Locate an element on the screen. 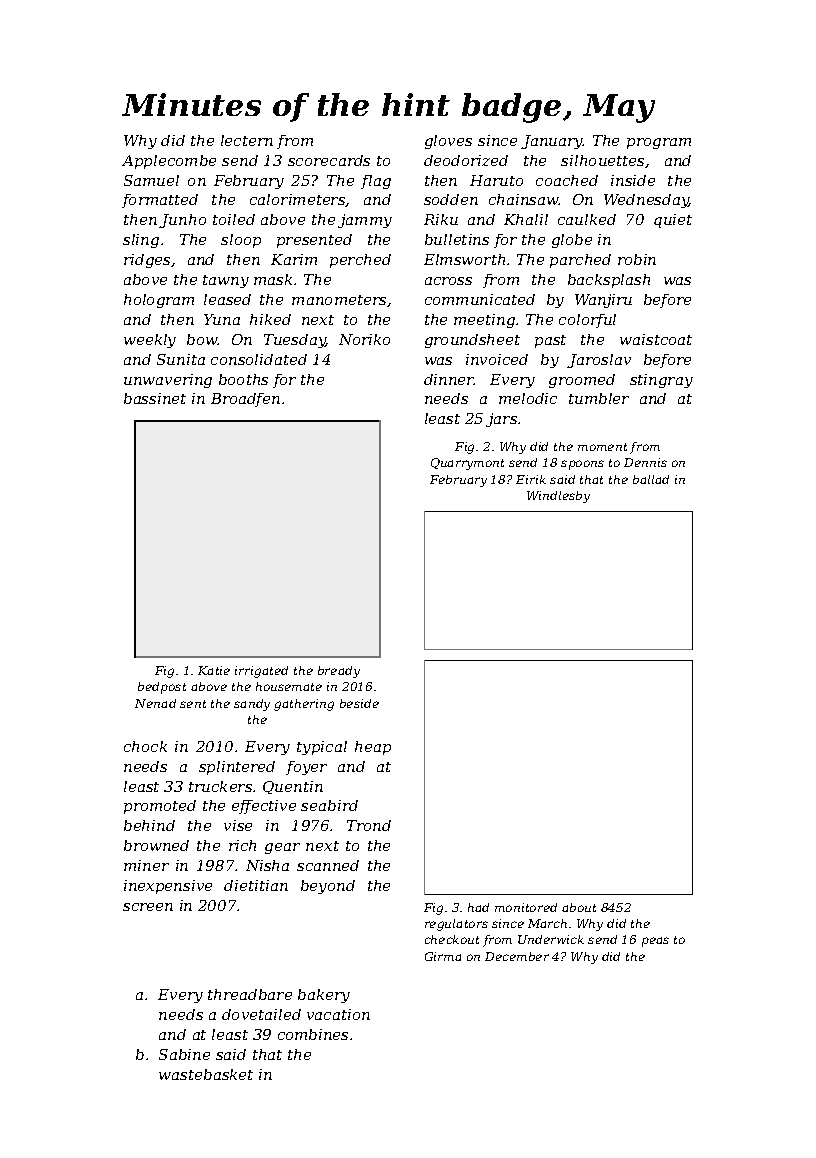 This screenshot has width=816, height=1158. regulators is located at coordinates (456, 925).
